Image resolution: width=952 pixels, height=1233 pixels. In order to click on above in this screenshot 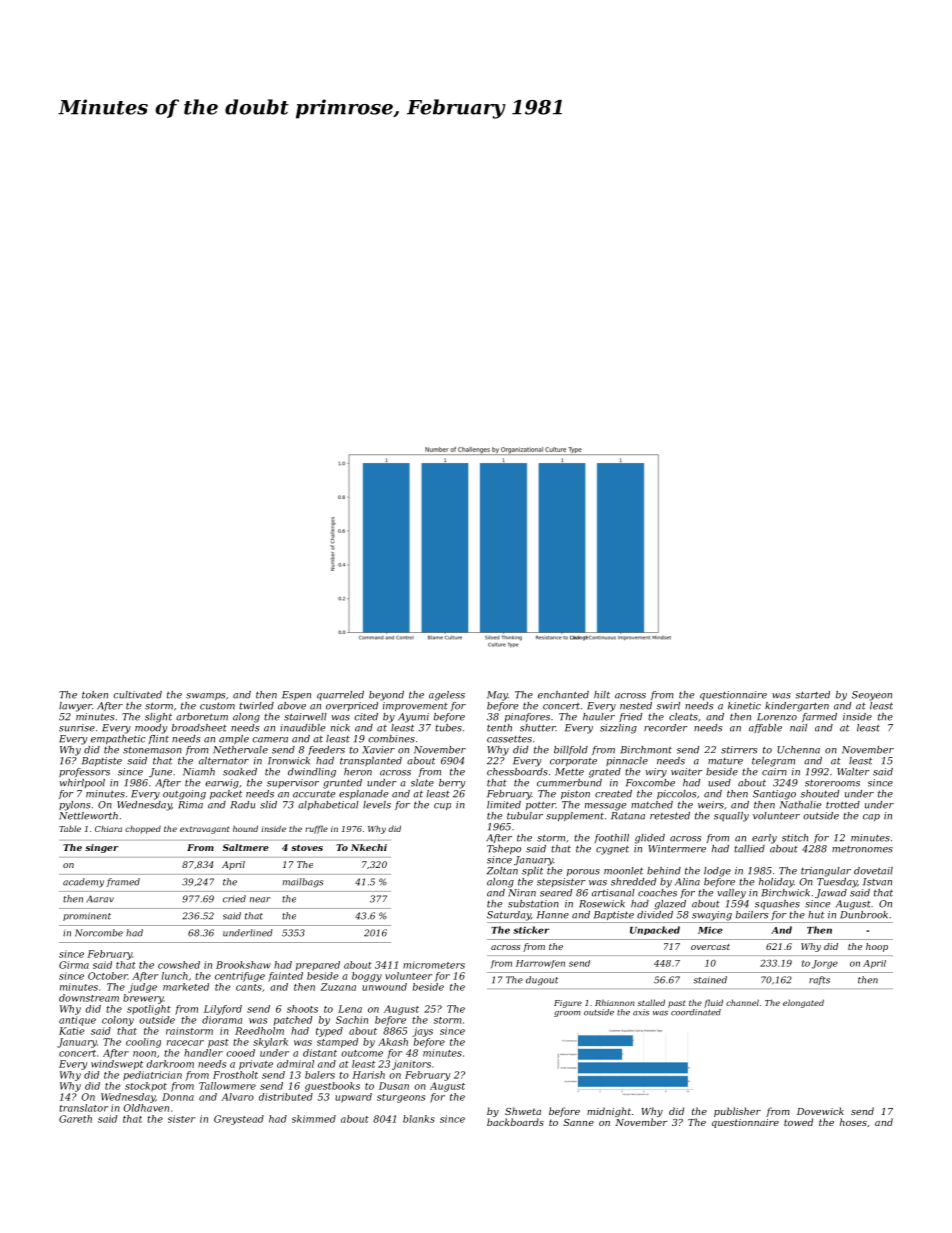, I will do `click(292, 706)`.
